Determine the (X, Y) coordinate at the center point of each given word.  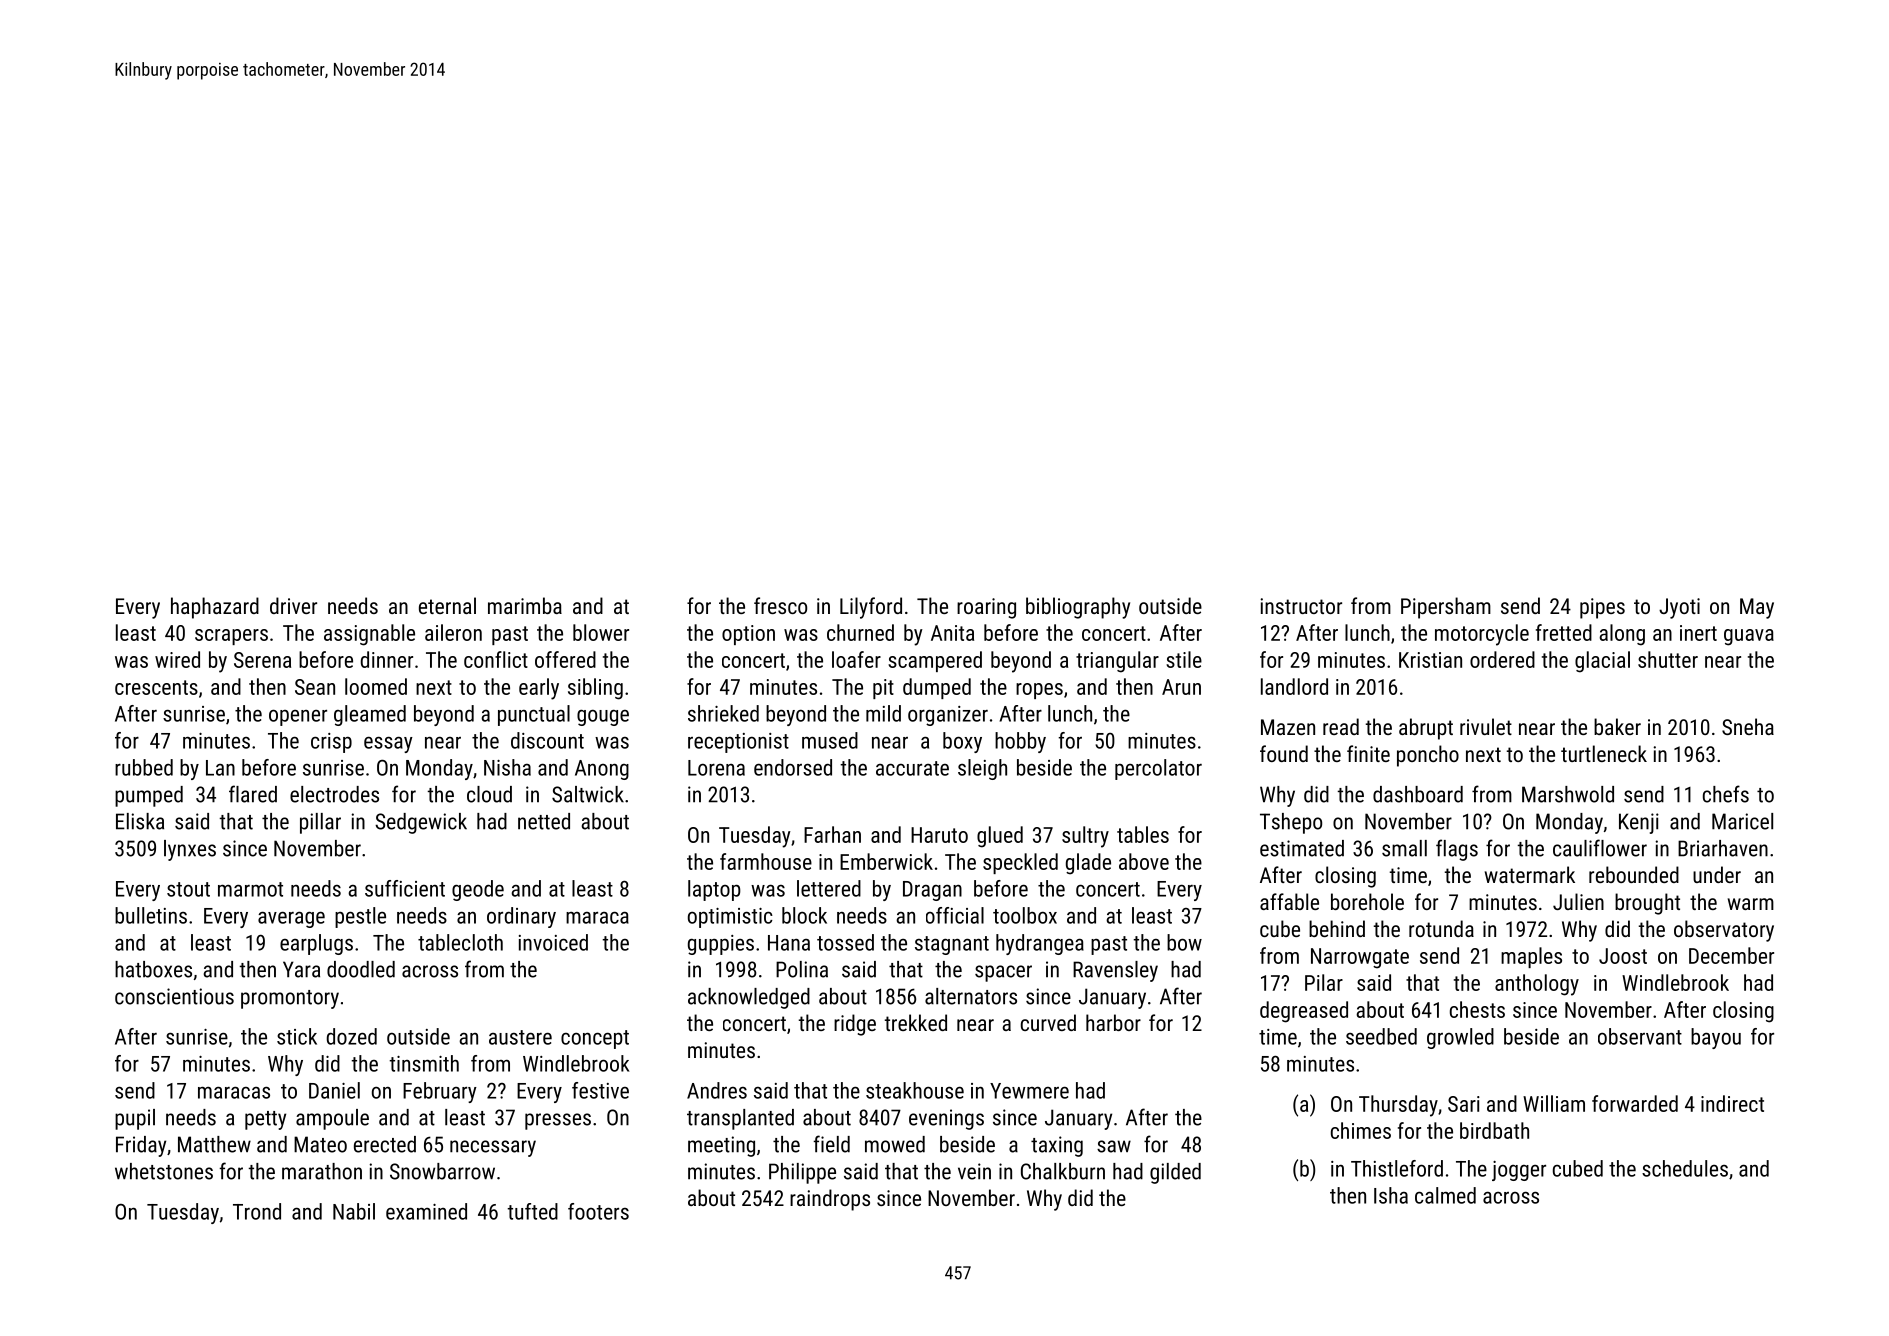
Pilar (1324, 982)
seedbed (1381, 1036)
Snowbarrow (442, 1171)
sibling (595, 689)
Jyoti (1679, 608)
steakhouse (915, 1090)
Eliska (140, 821)
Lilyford (871, 608)
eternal (447, 605)
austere (520, 1037)
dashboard (1418, 794)
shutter (1668, 659)
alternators (971, 996)
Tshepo (1291, 823)
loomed (376, 686)
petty (265, 1120)
